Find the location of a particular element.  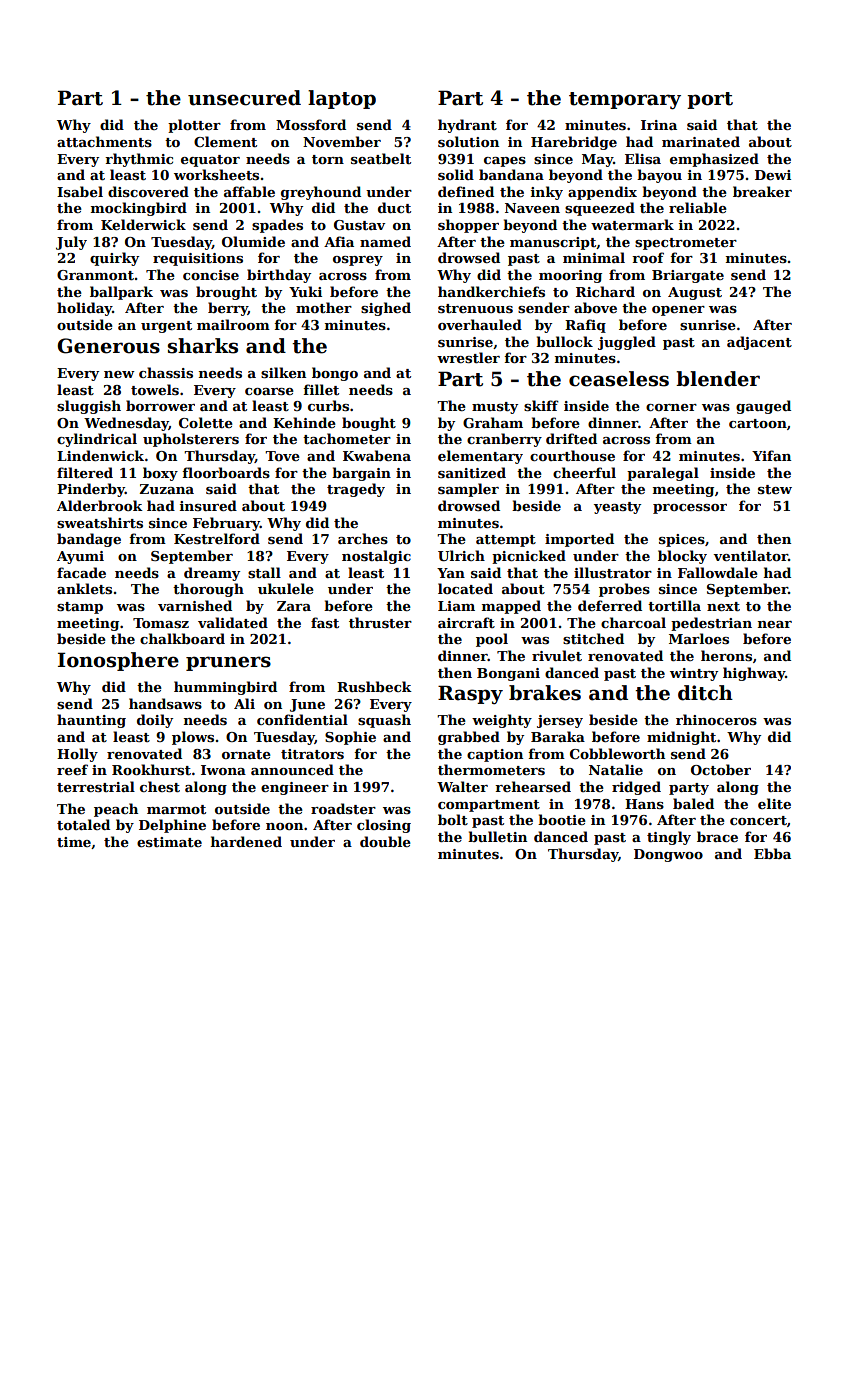

laptop is located at coordinates (342, 99).
